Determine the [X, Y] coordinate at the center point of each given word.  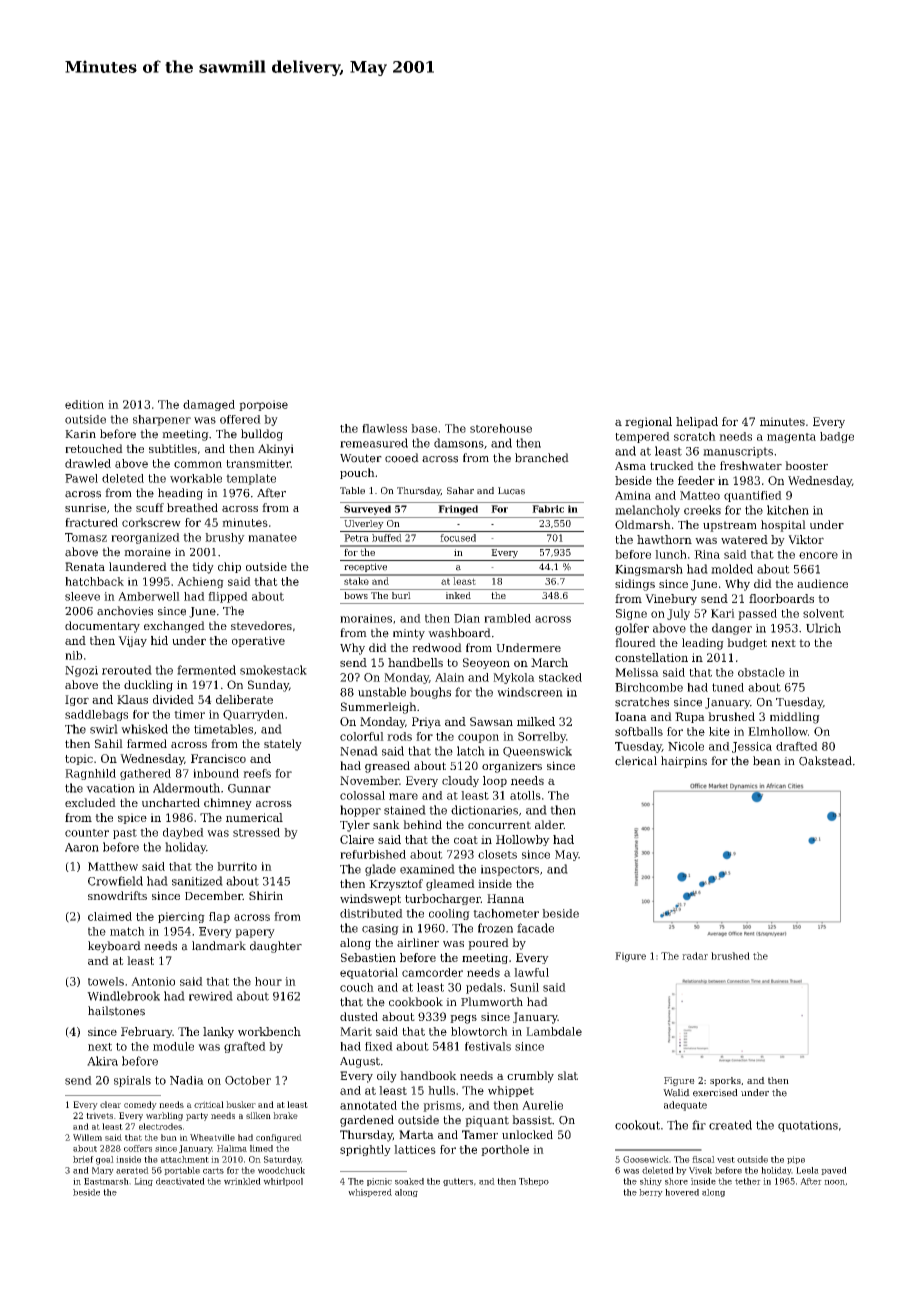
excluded [90, 802]
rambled [507, 618]
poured [488, 944]
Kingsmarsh [649, 570]
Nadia [187, 1080]
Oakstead [825, 761]
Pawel [81, 478]
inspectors [510, 870]
